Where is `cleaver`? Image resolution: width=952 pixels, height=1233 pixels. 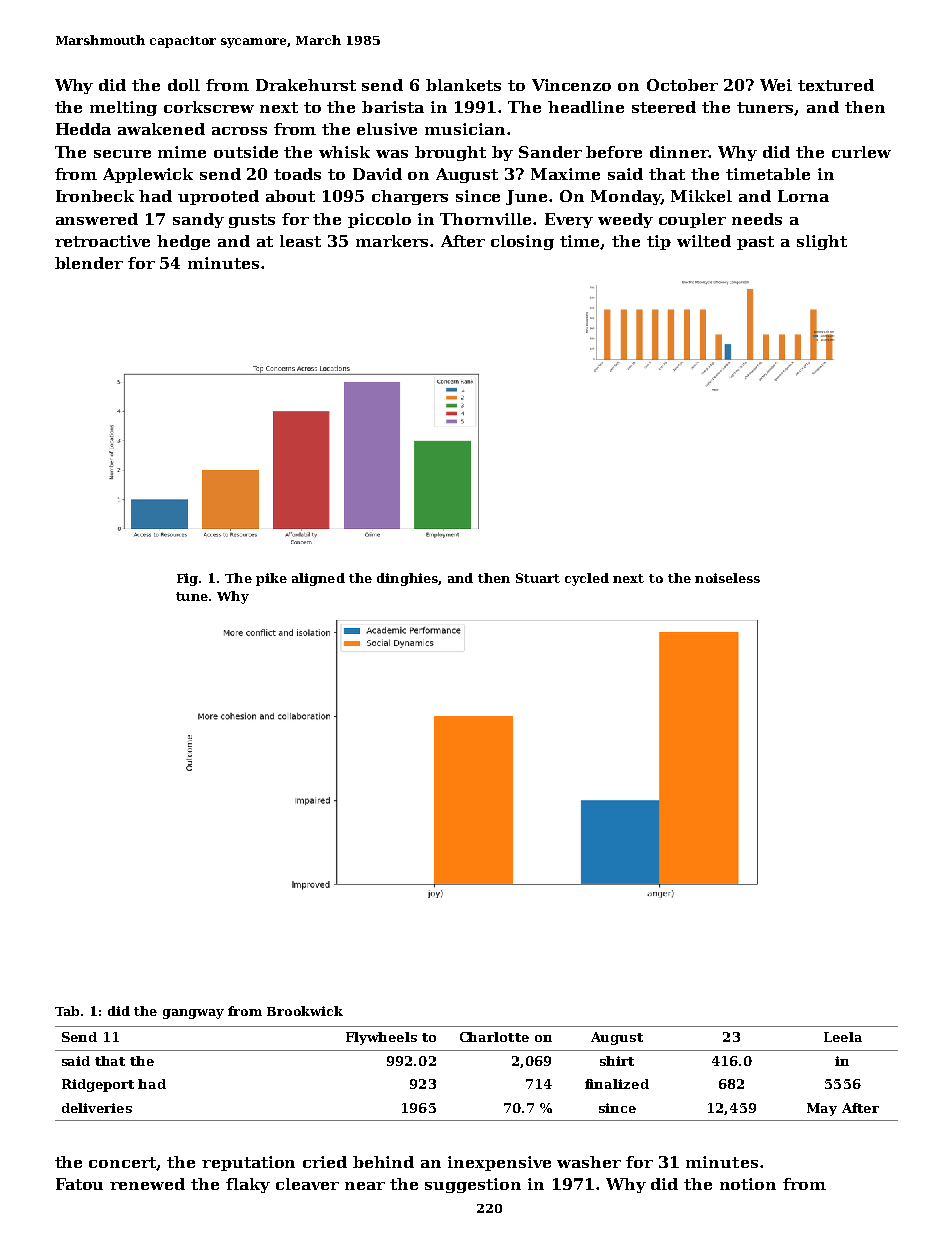 cleaver is located at coordinates (307, 1184).
